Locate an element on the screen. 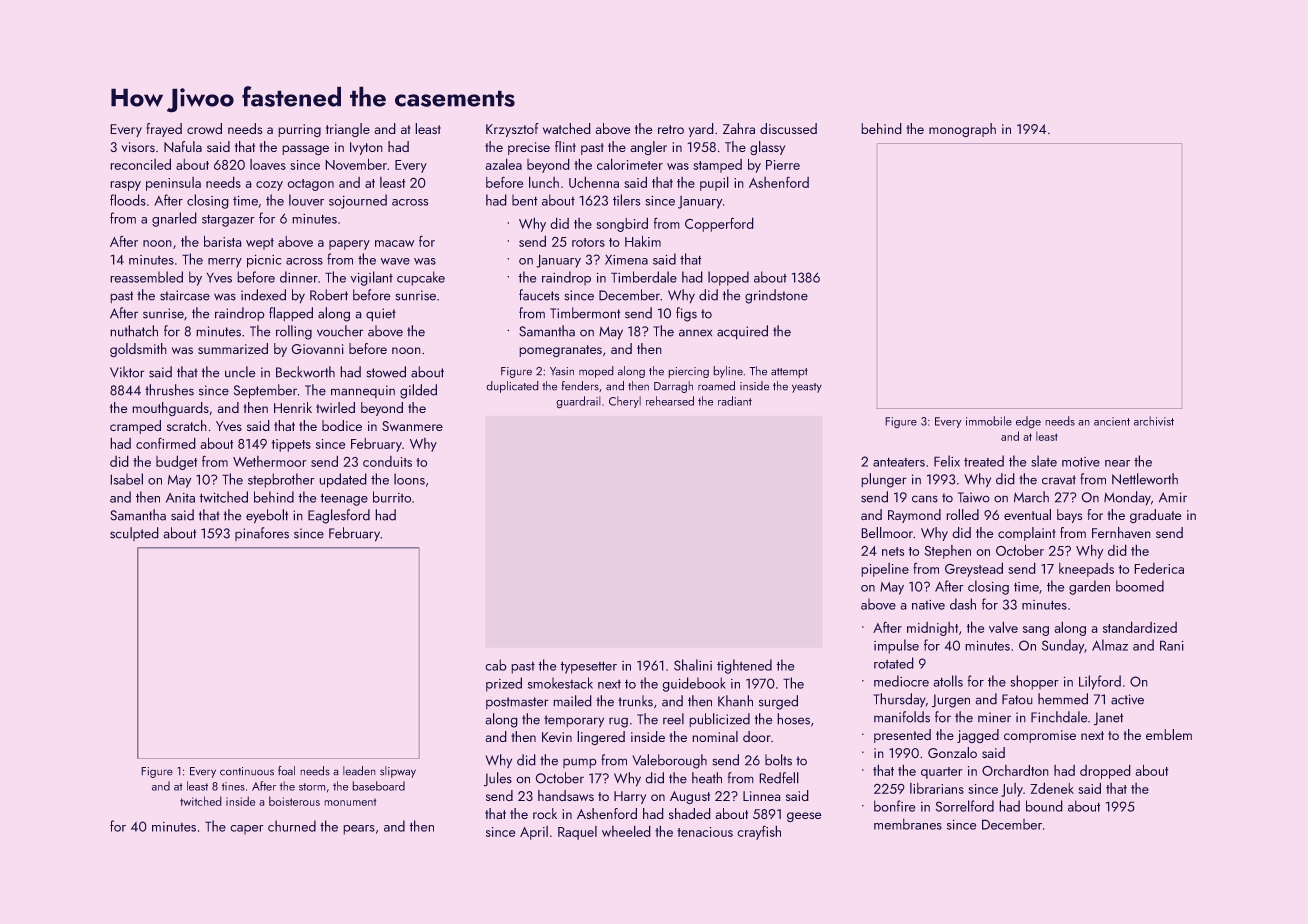  monograph is located at coordinates (962, 130).
